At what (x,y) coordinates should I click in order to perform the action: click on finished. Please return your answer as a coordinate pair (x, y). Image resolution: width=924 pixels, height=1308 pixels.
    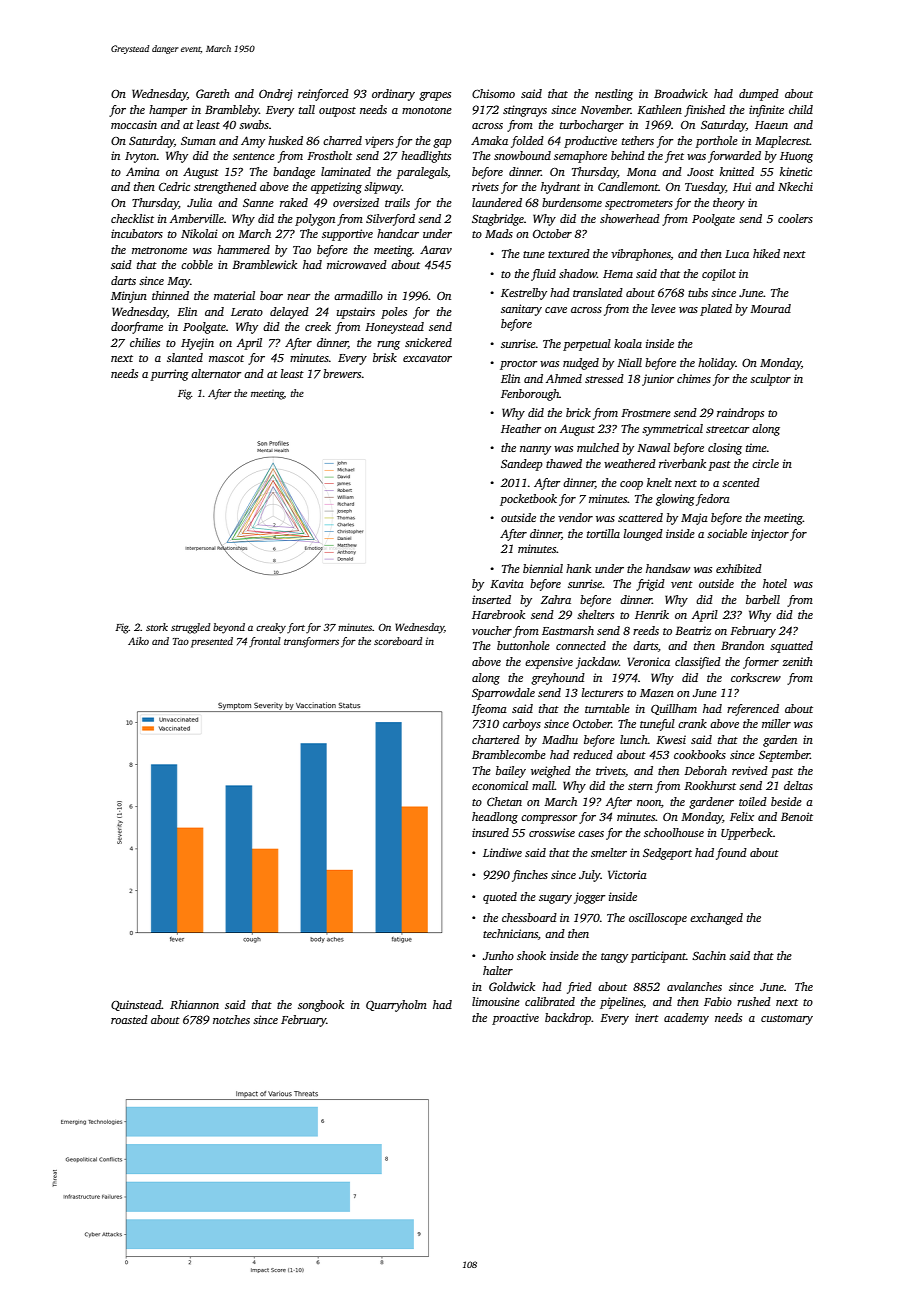
    Looking at the image, I should click on (704, 111).
